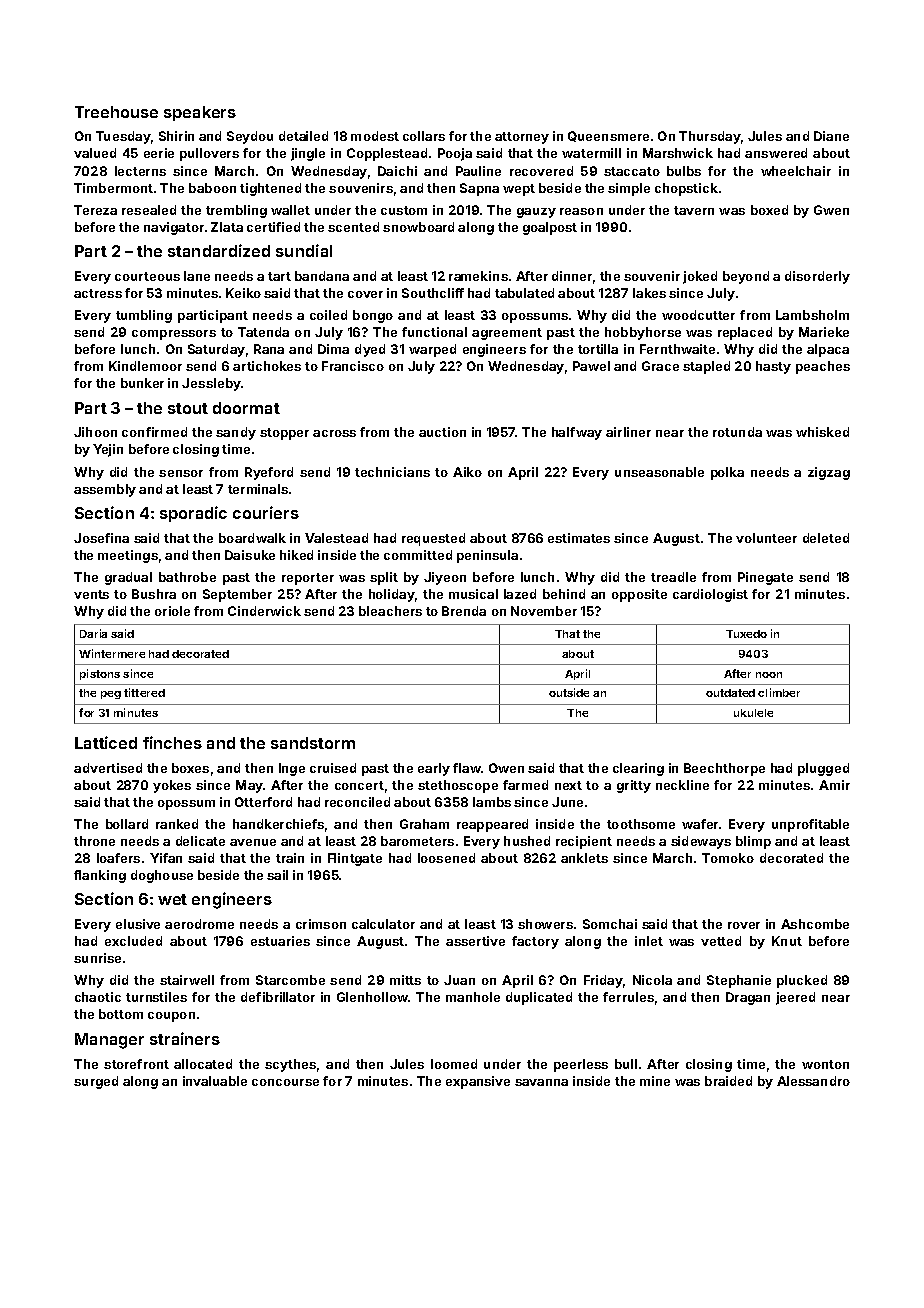 The width and height of the screenshot is (924, 1308). What do you see at coordinates (467, 768) in the screenshot?
I see `flaw` at bounding box center [467, 768].
